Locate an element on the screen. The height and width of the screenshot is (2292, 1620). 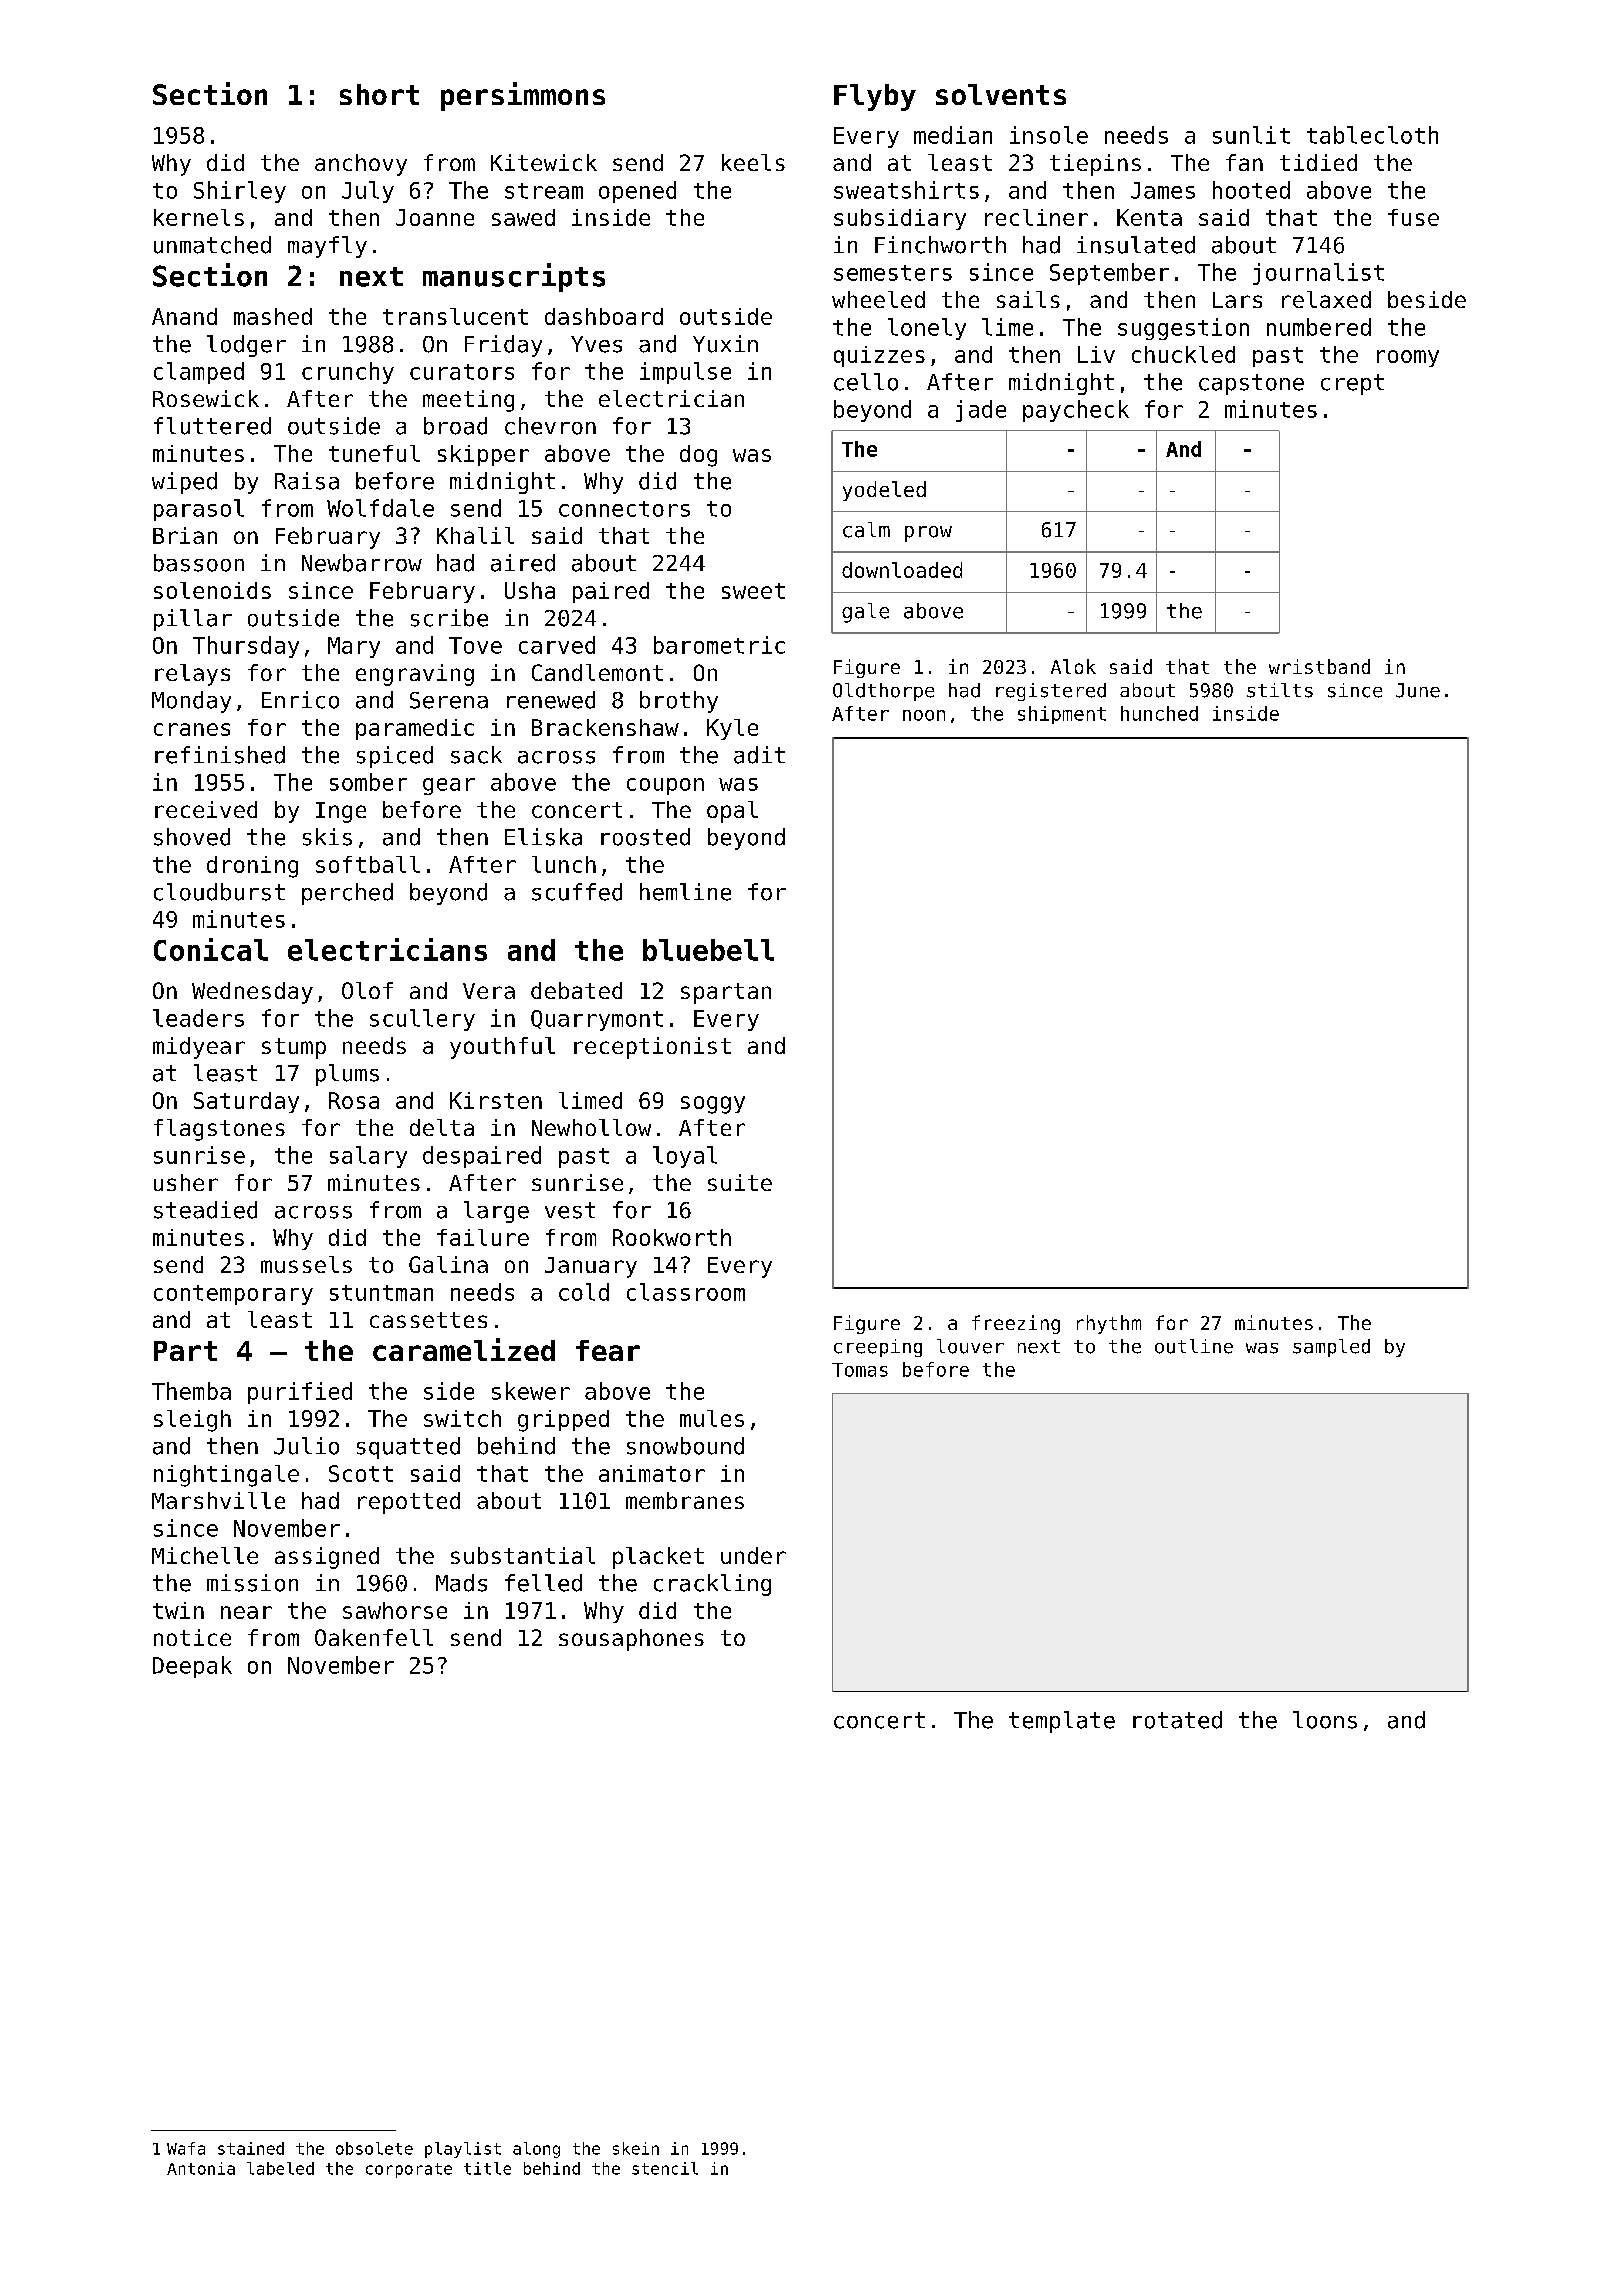
Wafa is located at coordinates (186, 2148).
